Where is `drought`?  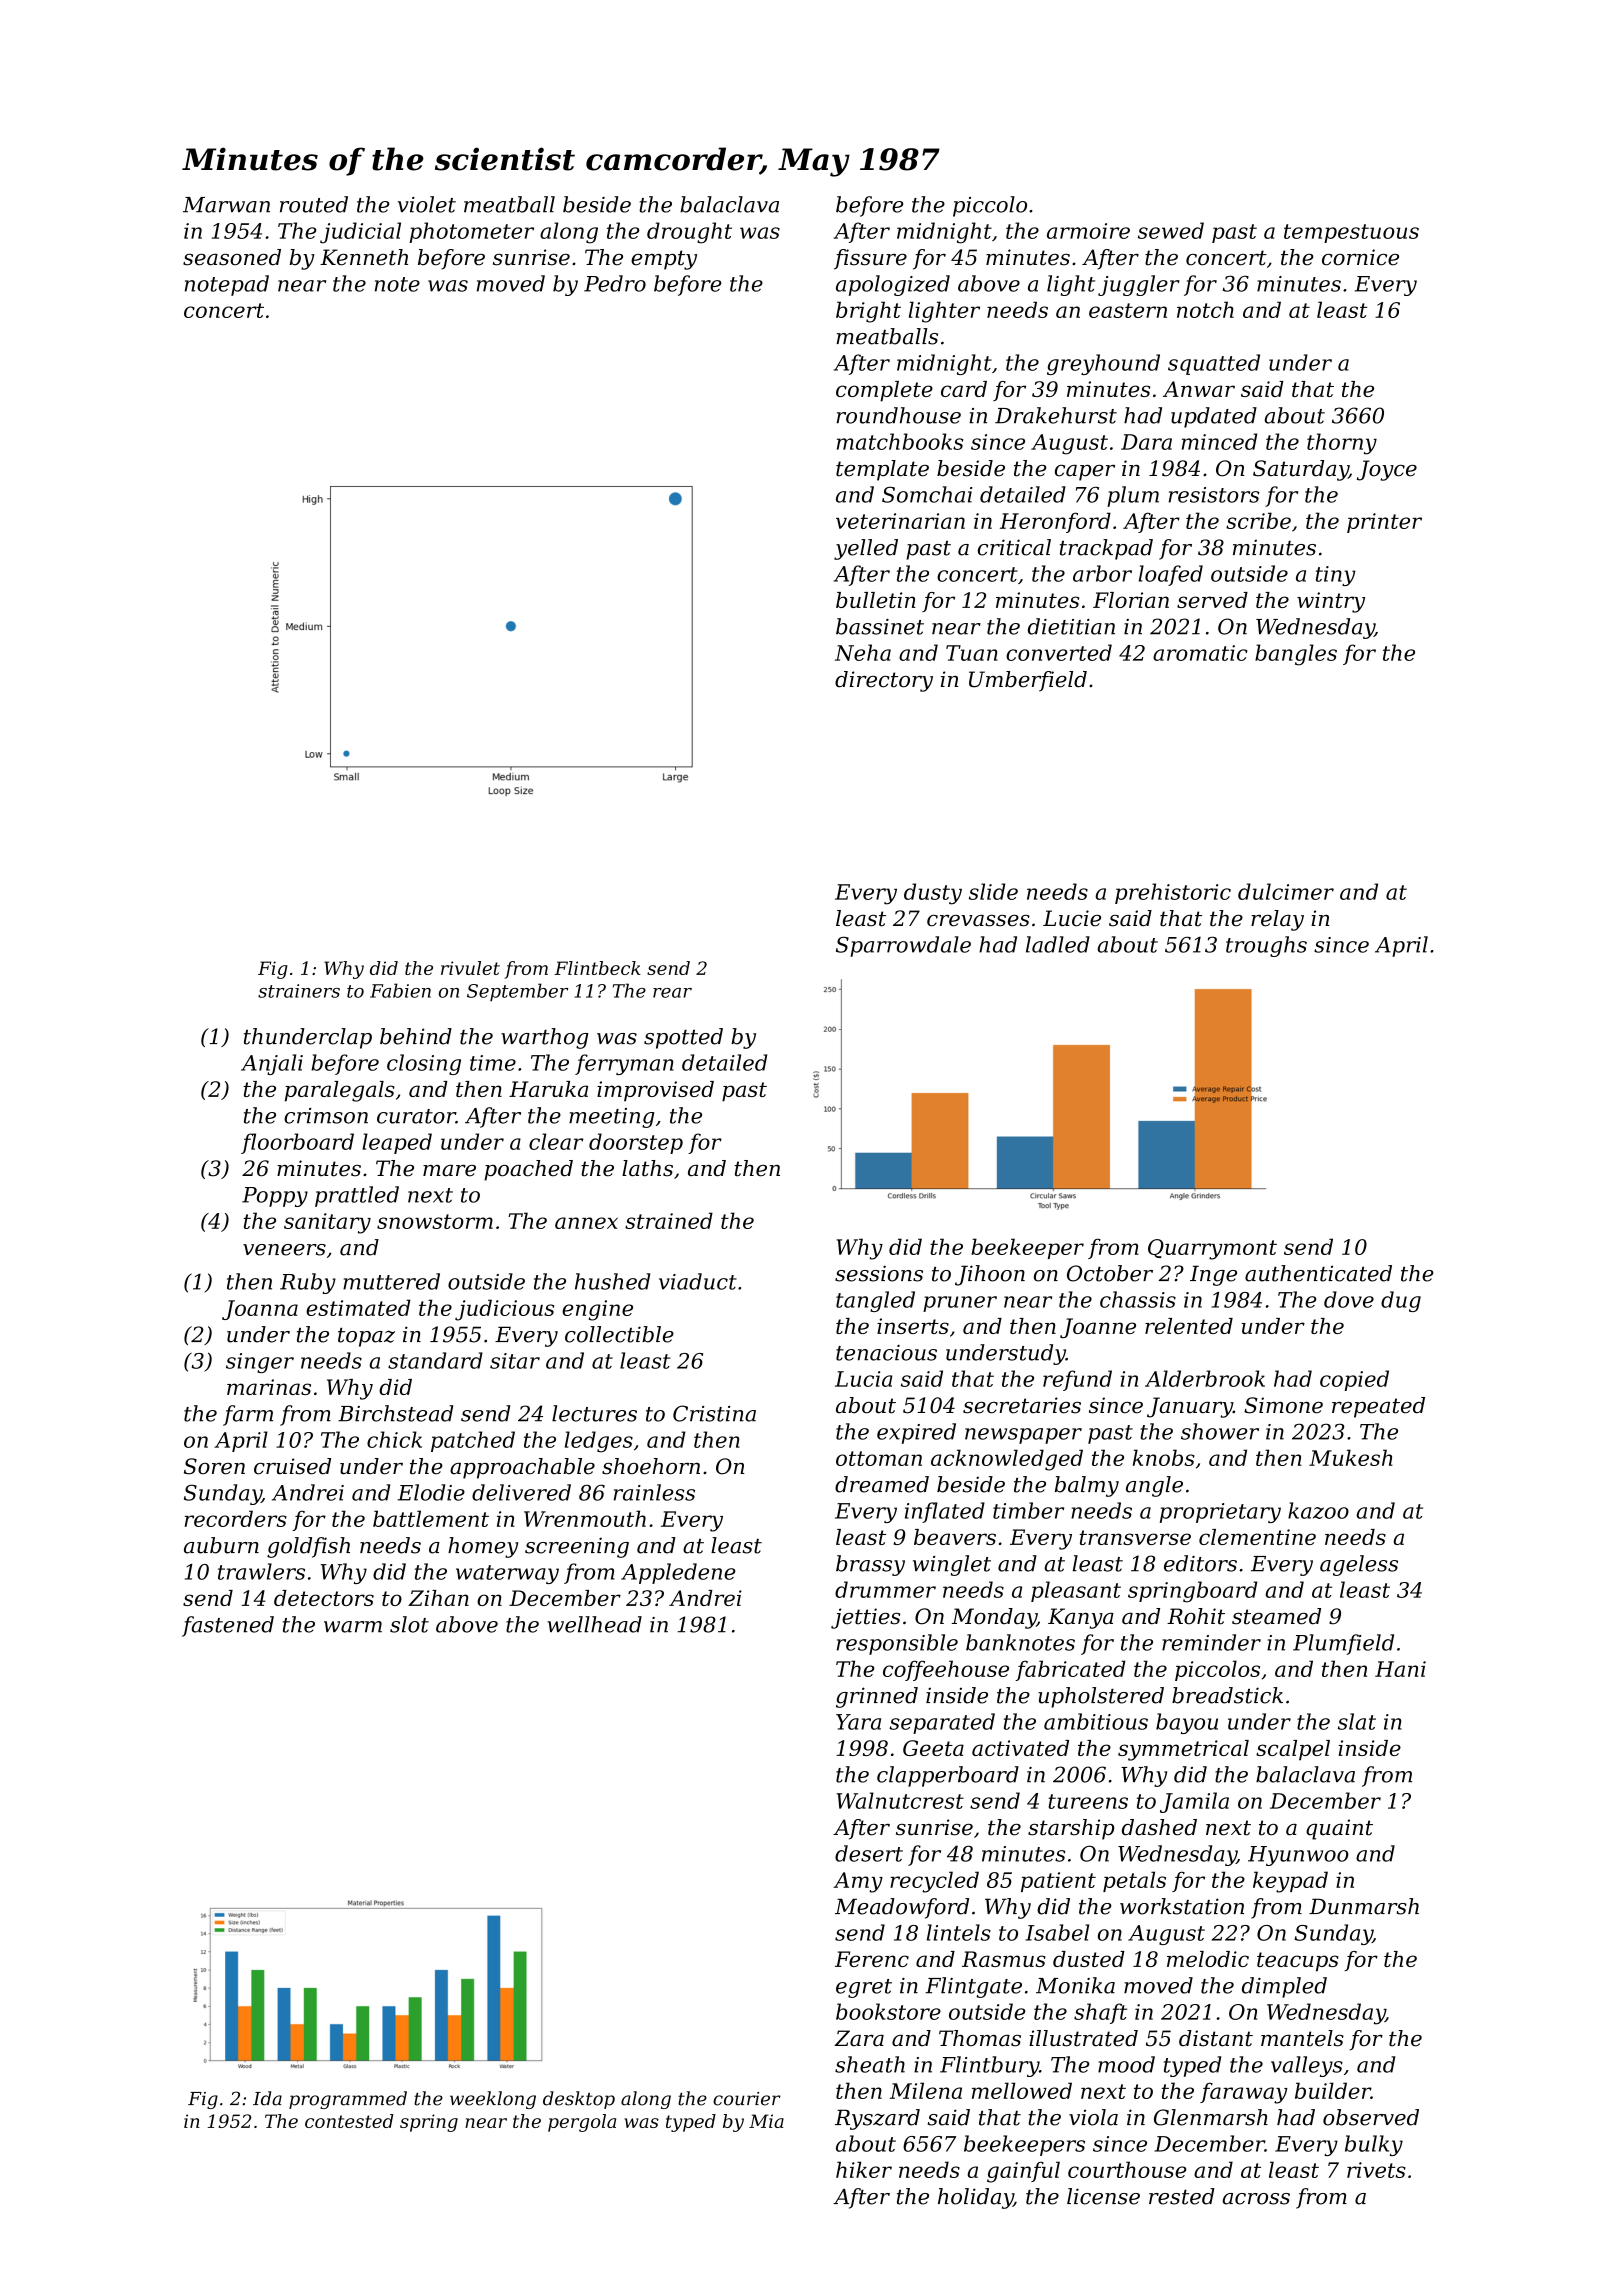 drought is located at coordinates (689, 233).
